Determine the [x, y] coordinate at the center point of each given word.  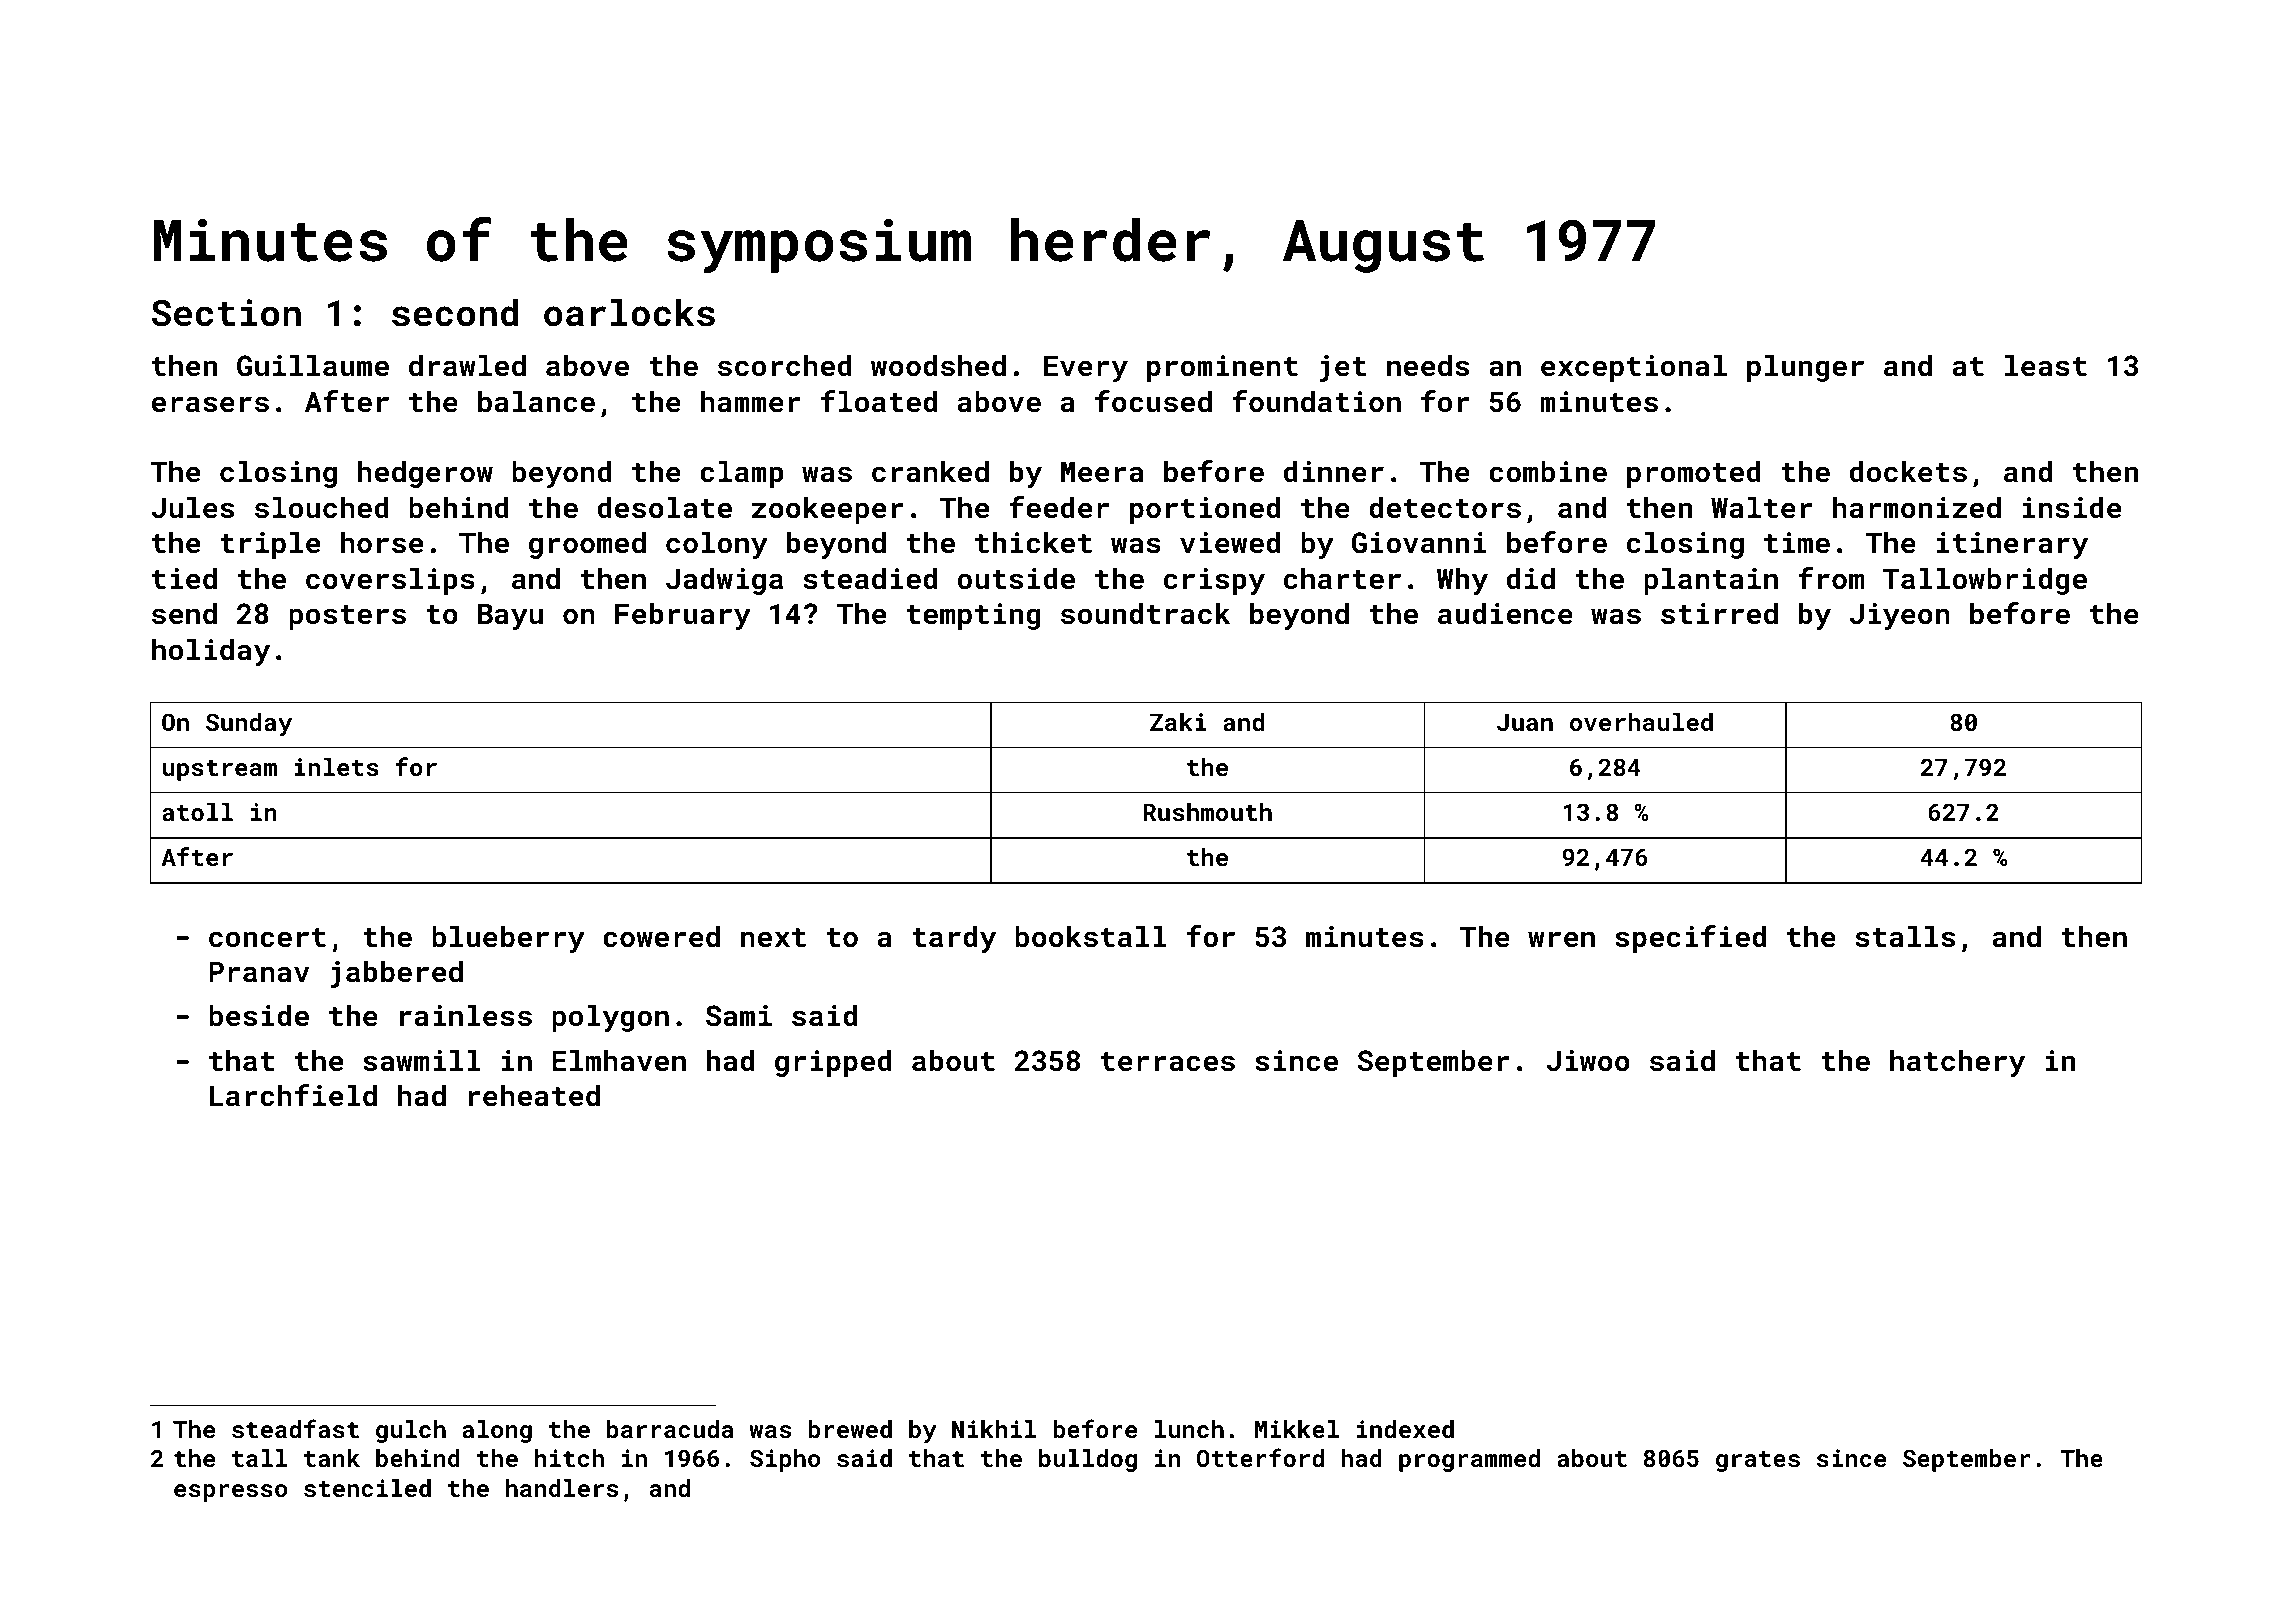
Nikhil [994, 1429]
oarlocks [629, 313]
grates [1758, 1461]
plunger [1805, 368]
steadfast [295, 1428]
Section [226, 313]
